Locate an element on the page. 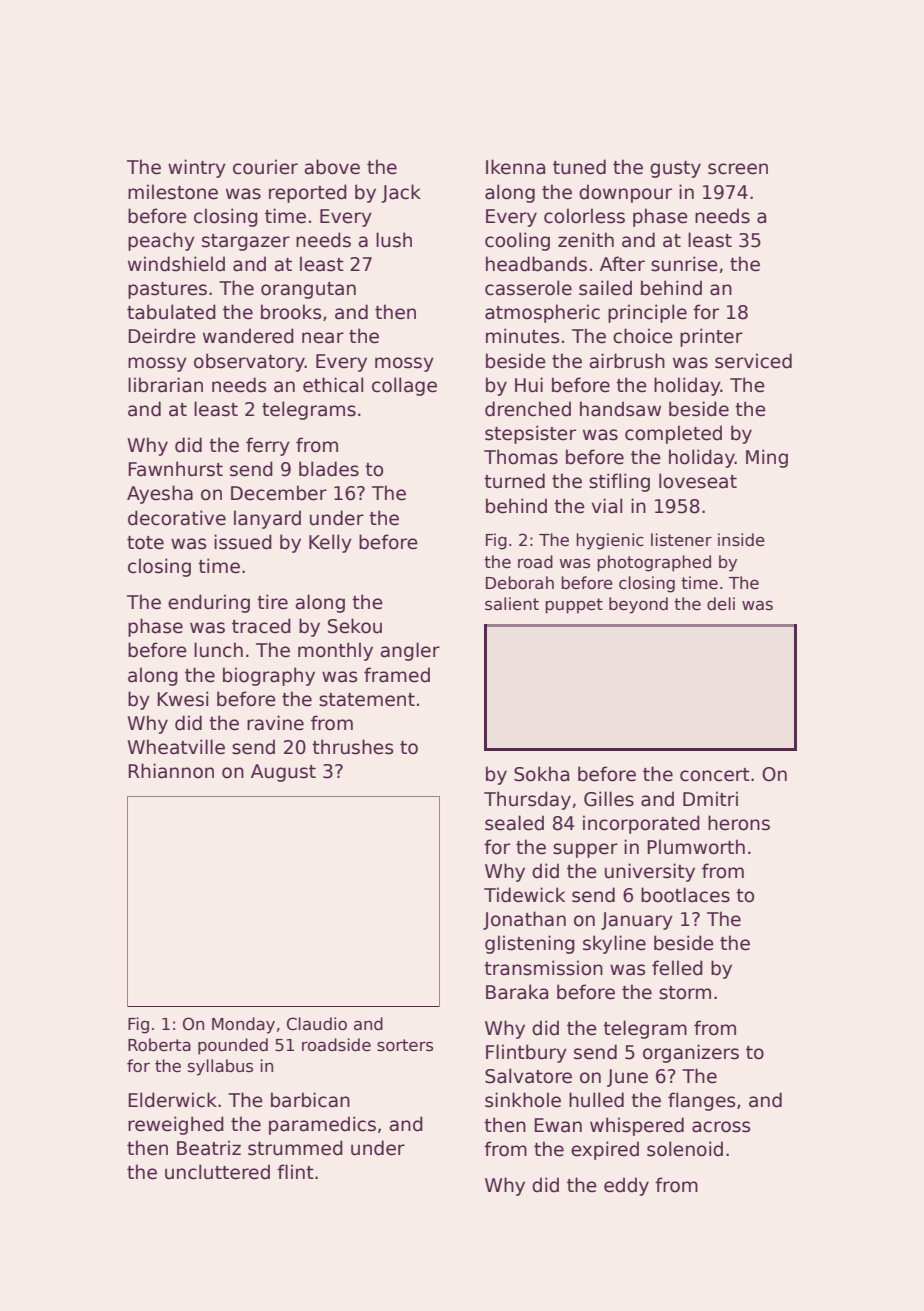  decorative is located at coordinates (177, 518).
